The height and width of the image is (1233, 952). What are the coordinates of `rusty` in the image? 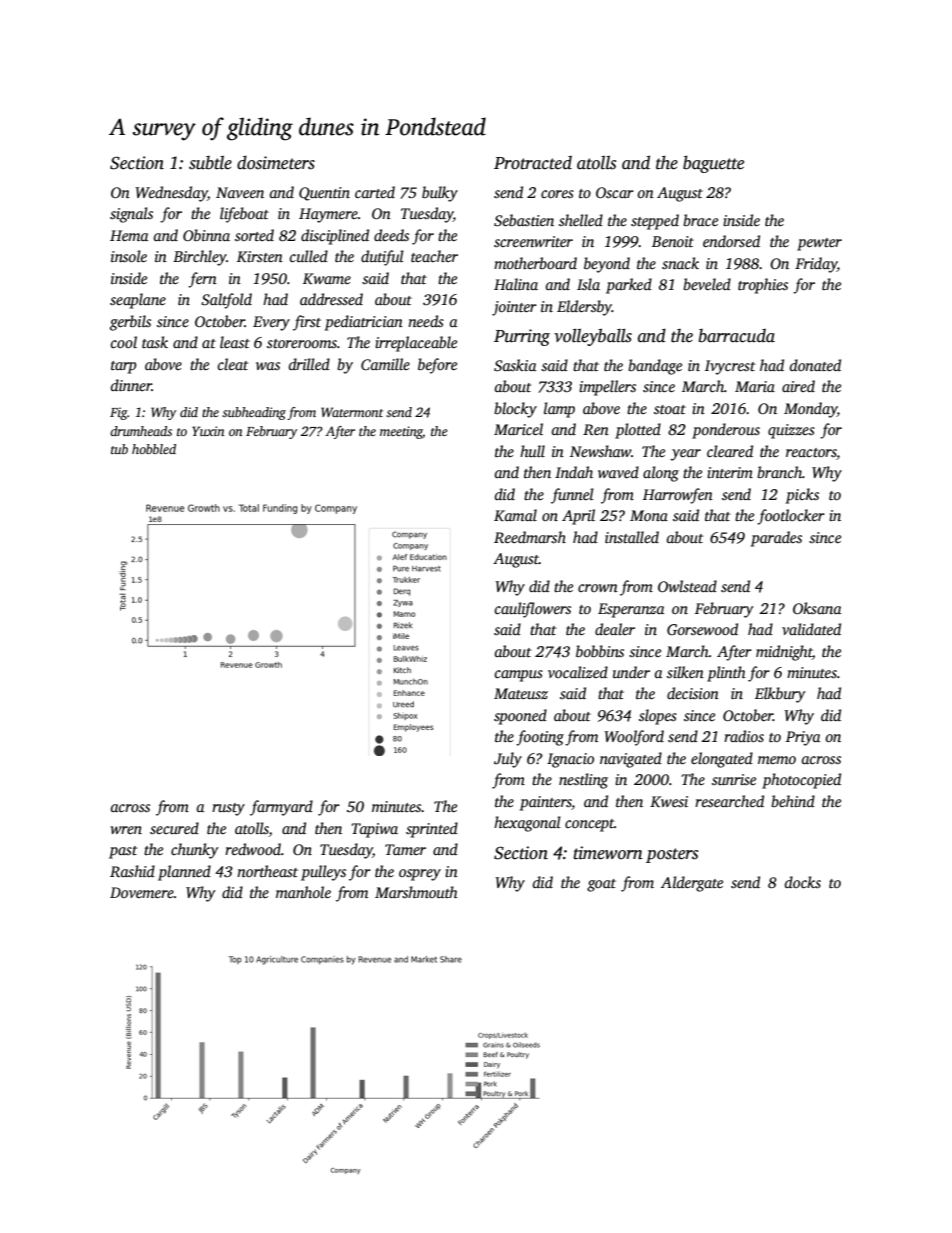 It's located at (228, 809).
